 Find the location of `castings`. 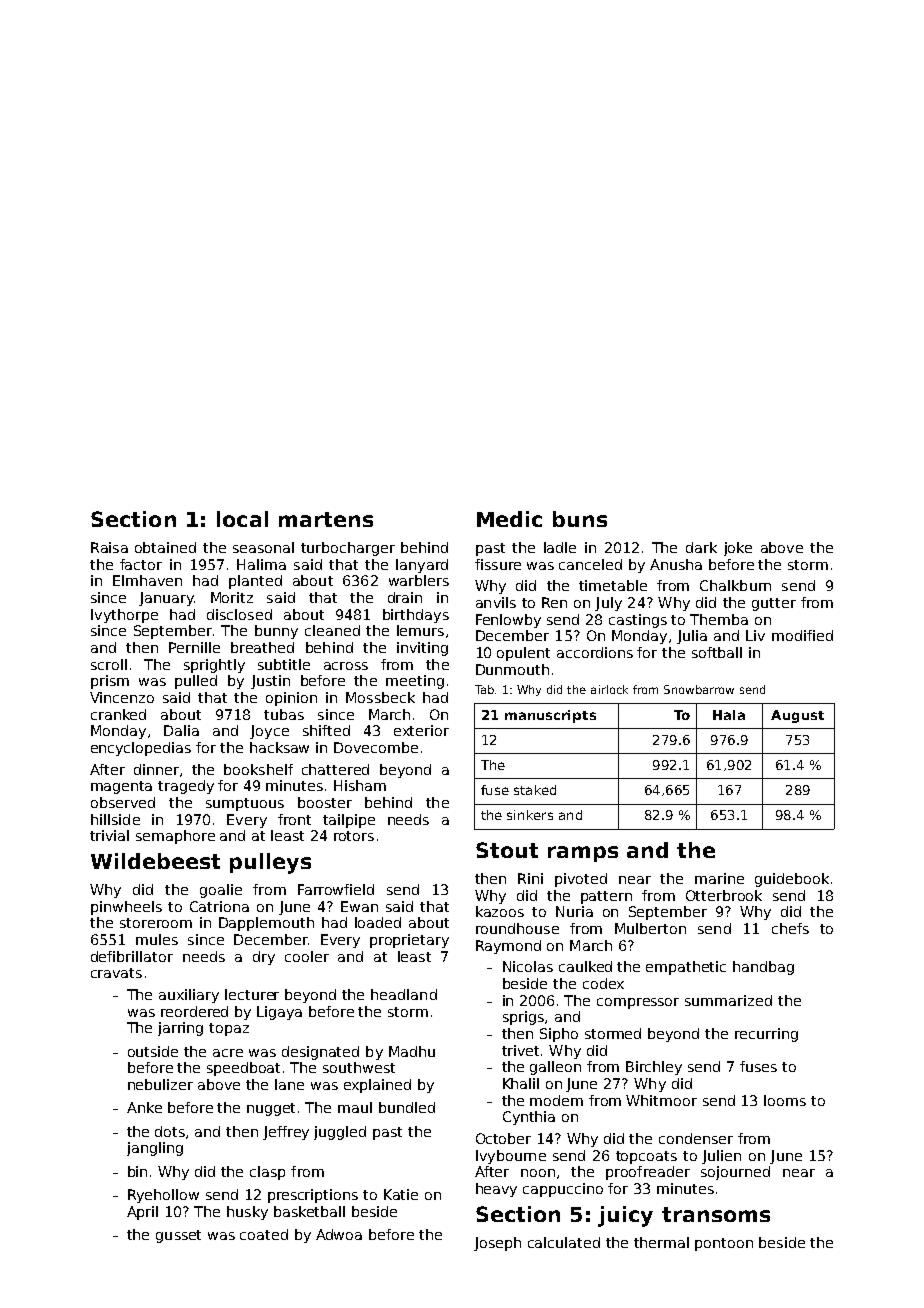

castings is located at coordinates (638, 621).
